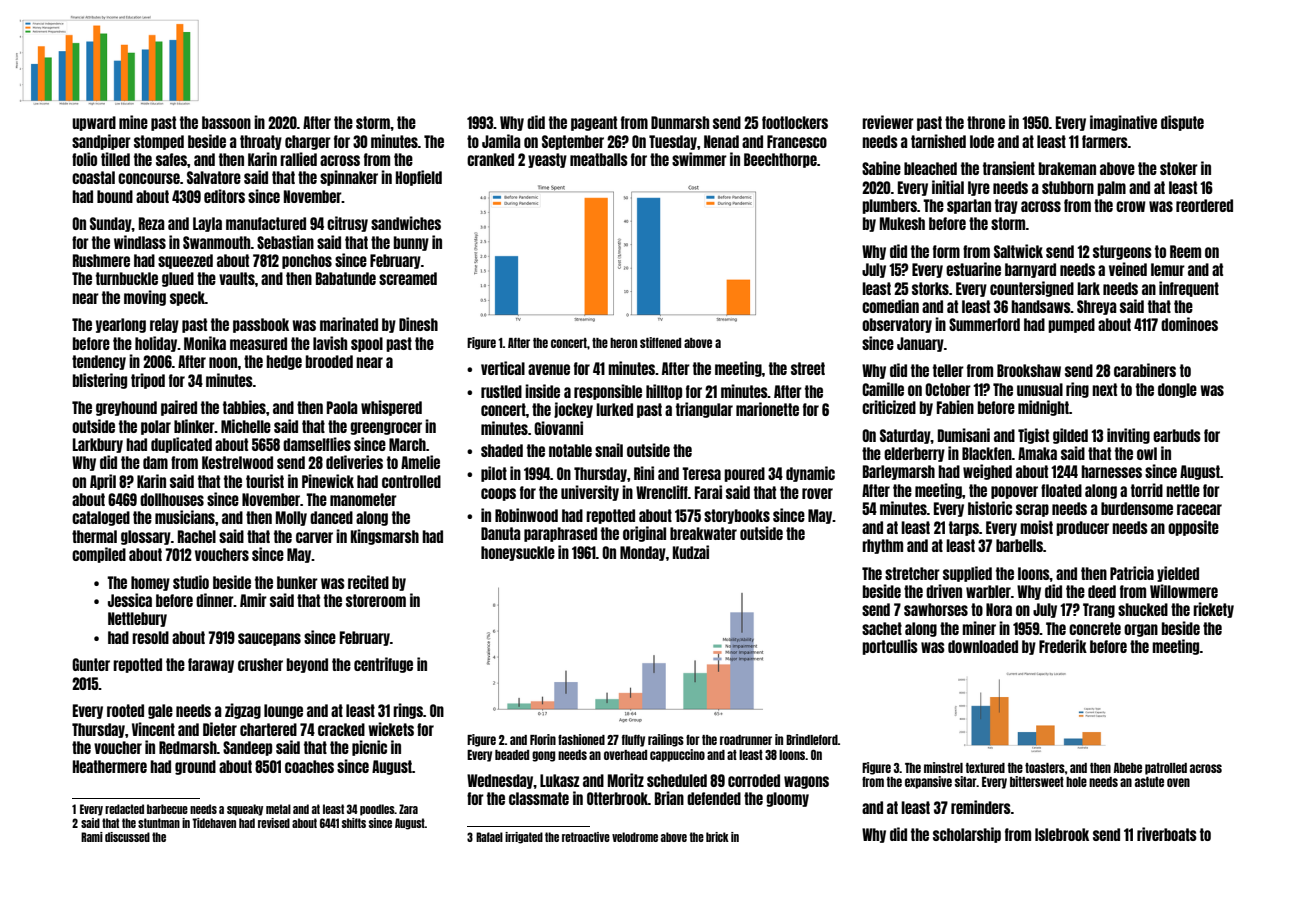  I want to click on Reza, so click(152, 223).
